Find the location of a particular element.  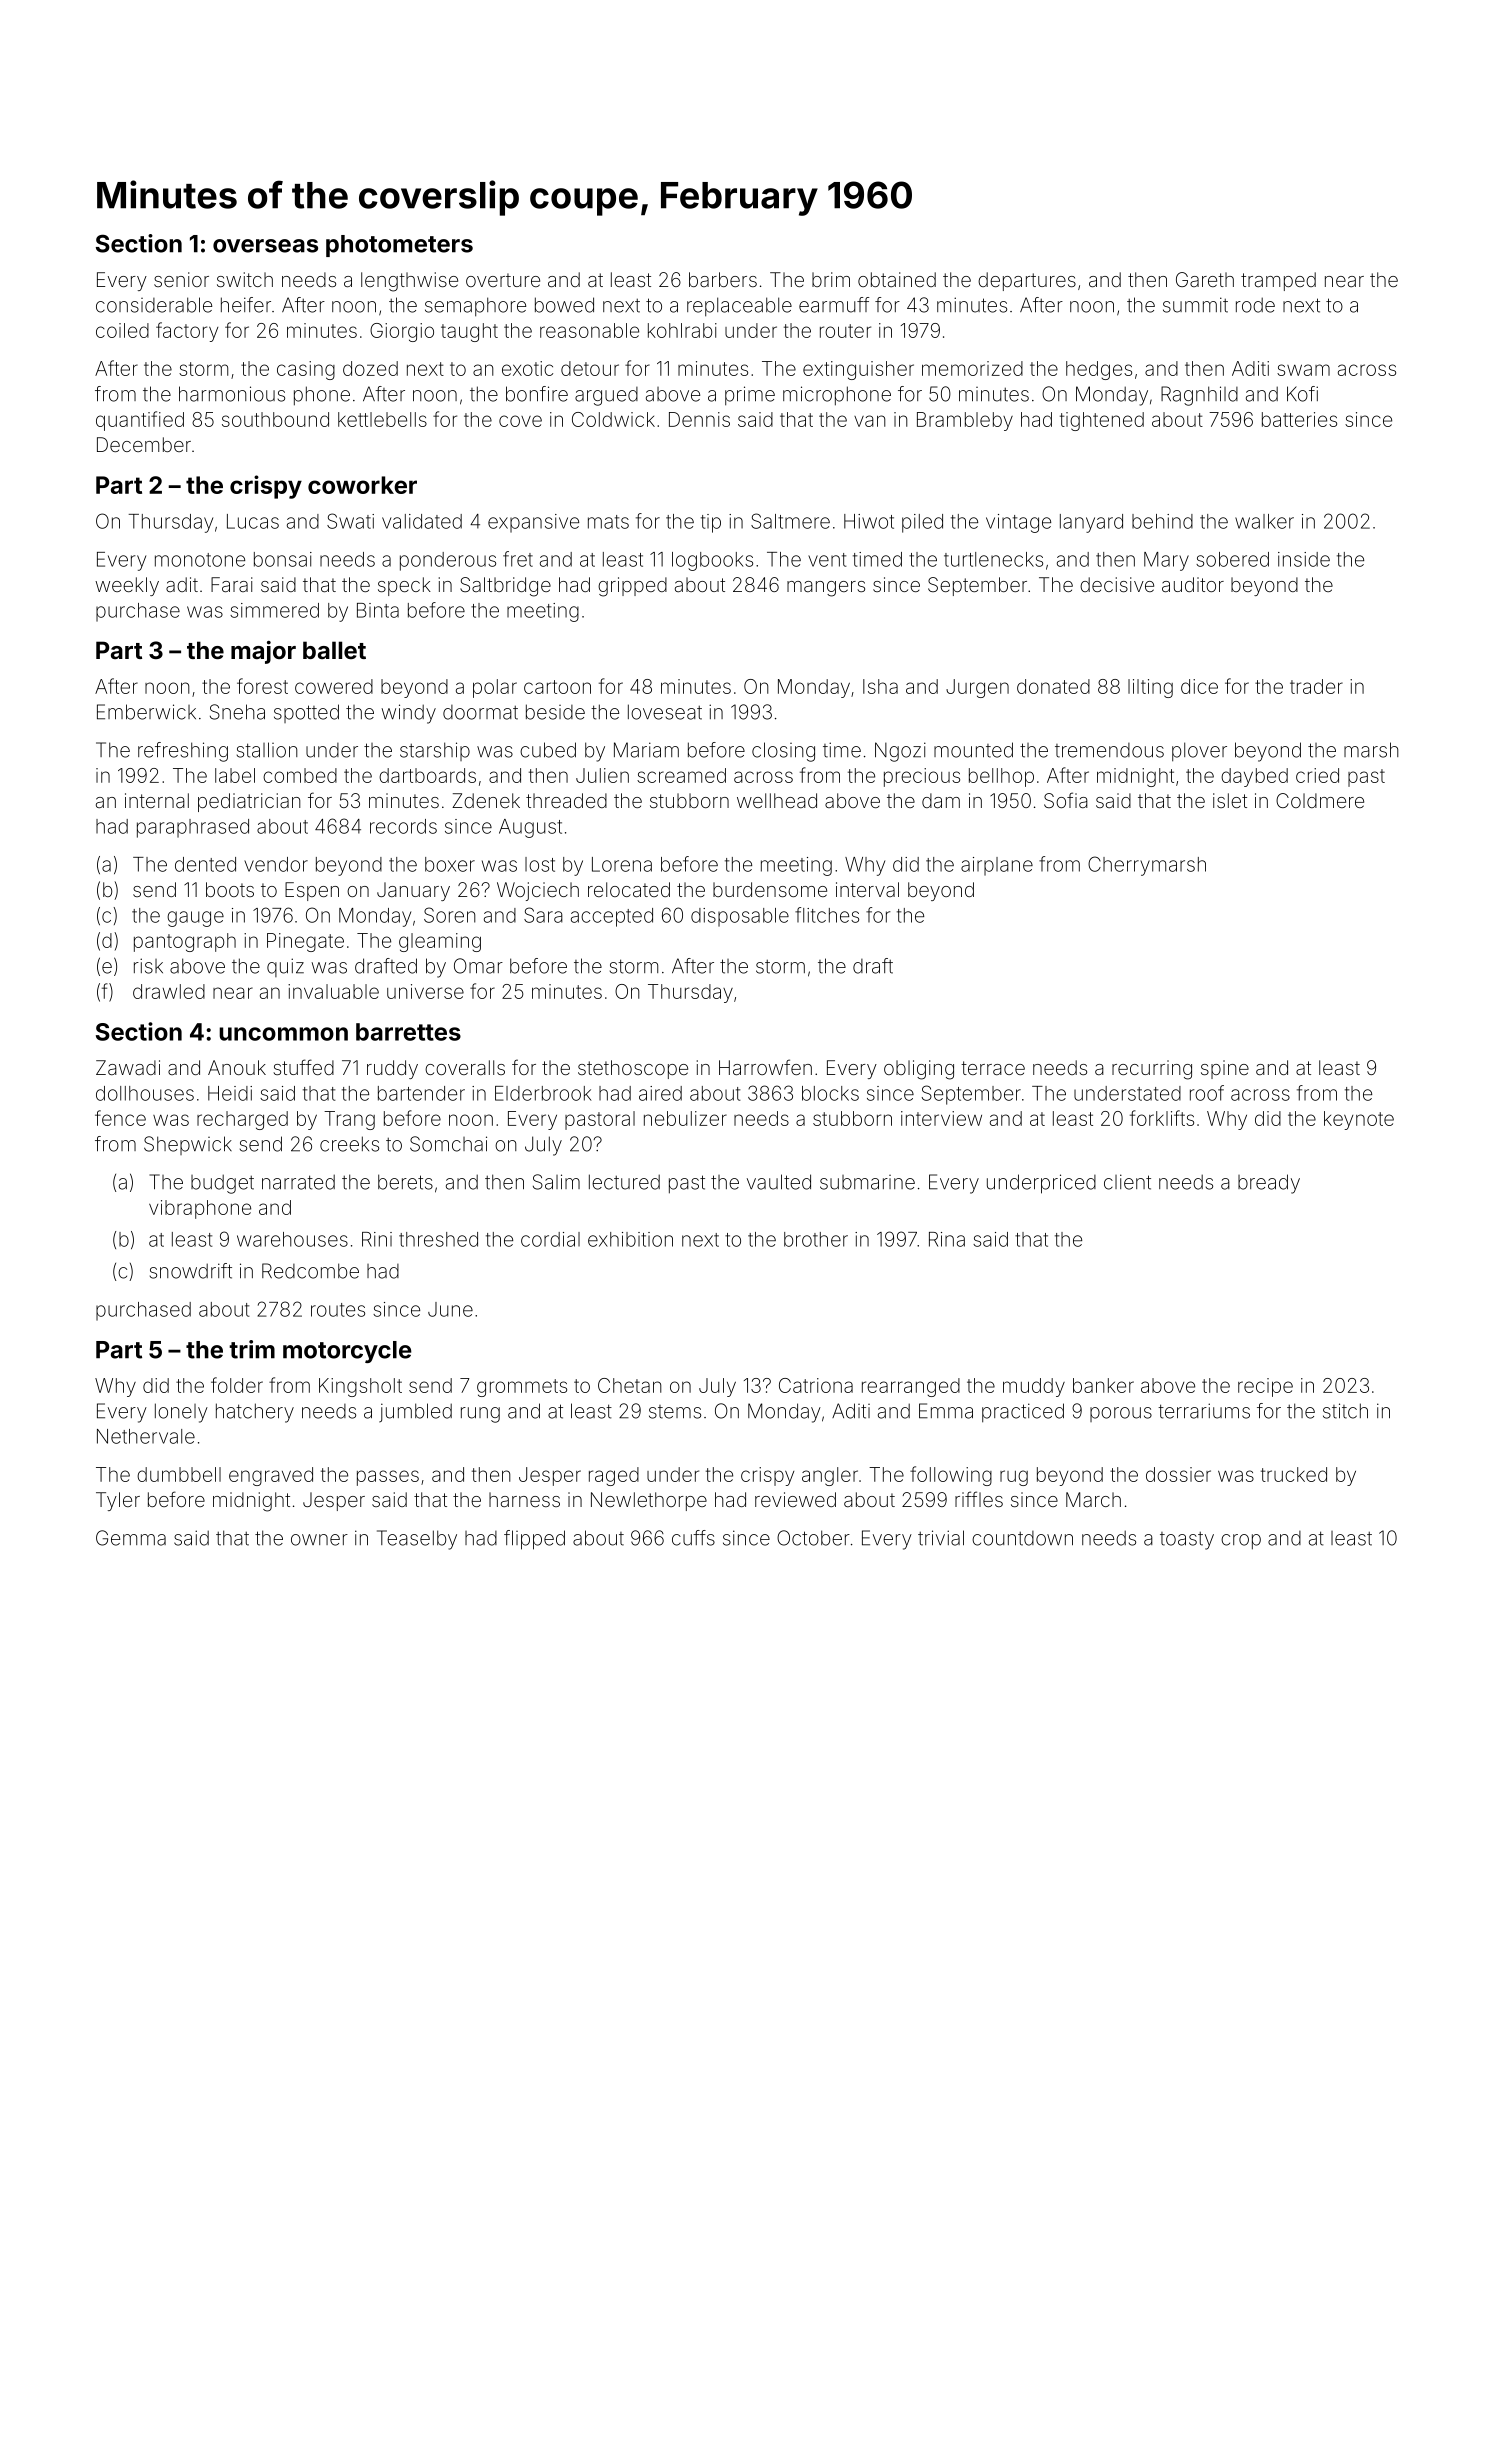

southbound is located at coordinates (275, 419).
